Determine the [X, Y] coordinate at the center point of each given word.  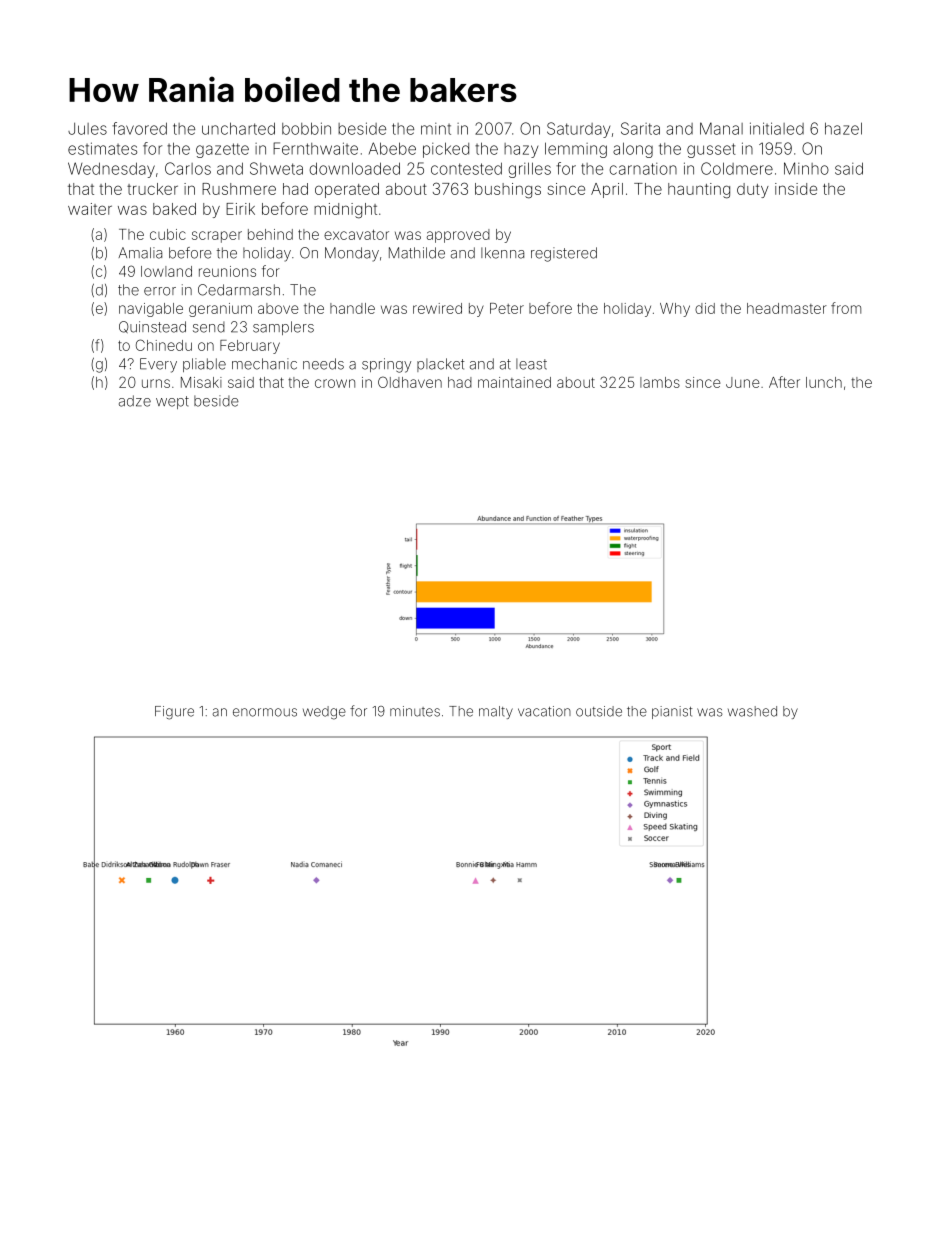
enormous [265, 712]
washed [752, 711]
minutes [415, 711]
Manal [721, 128]
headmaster [787, 308]
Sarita [640, 128]
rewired [437, 308]
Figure [174, 713]
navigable [151, 310]
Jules [87, 129]
